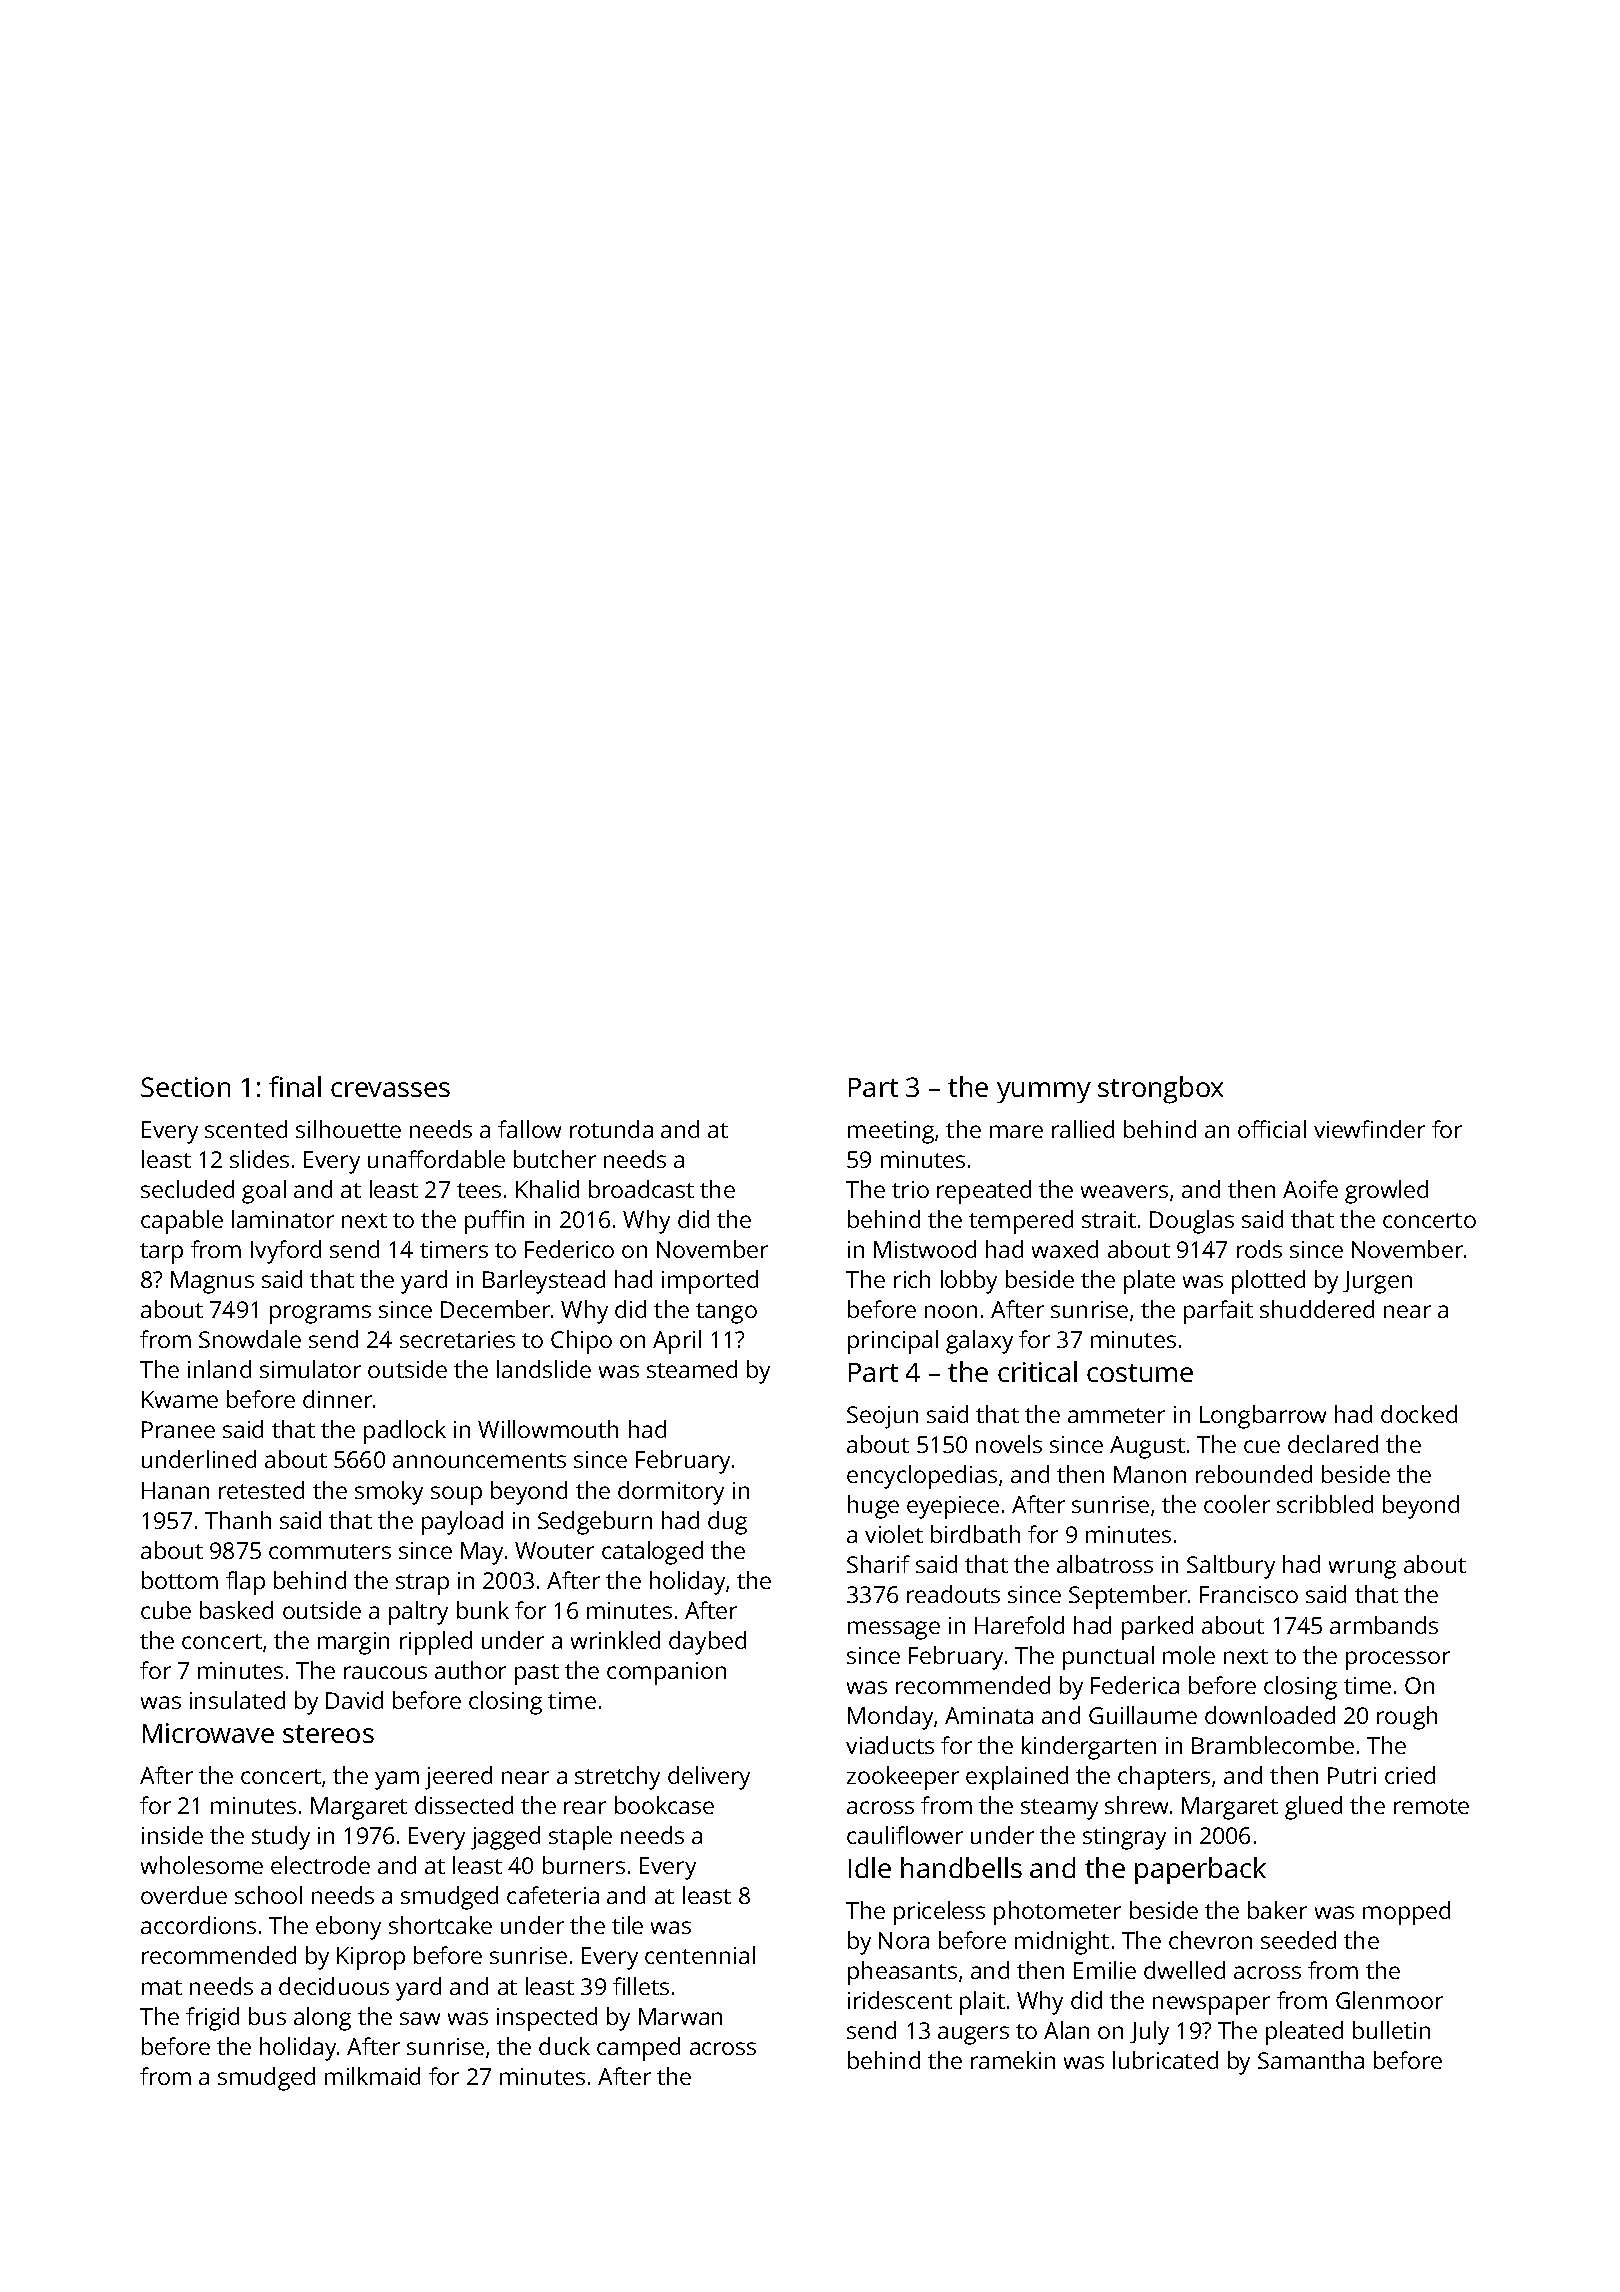  Describe the element at coordinates (212, 2019) in the screenshot. I see `frigid` at that location.
